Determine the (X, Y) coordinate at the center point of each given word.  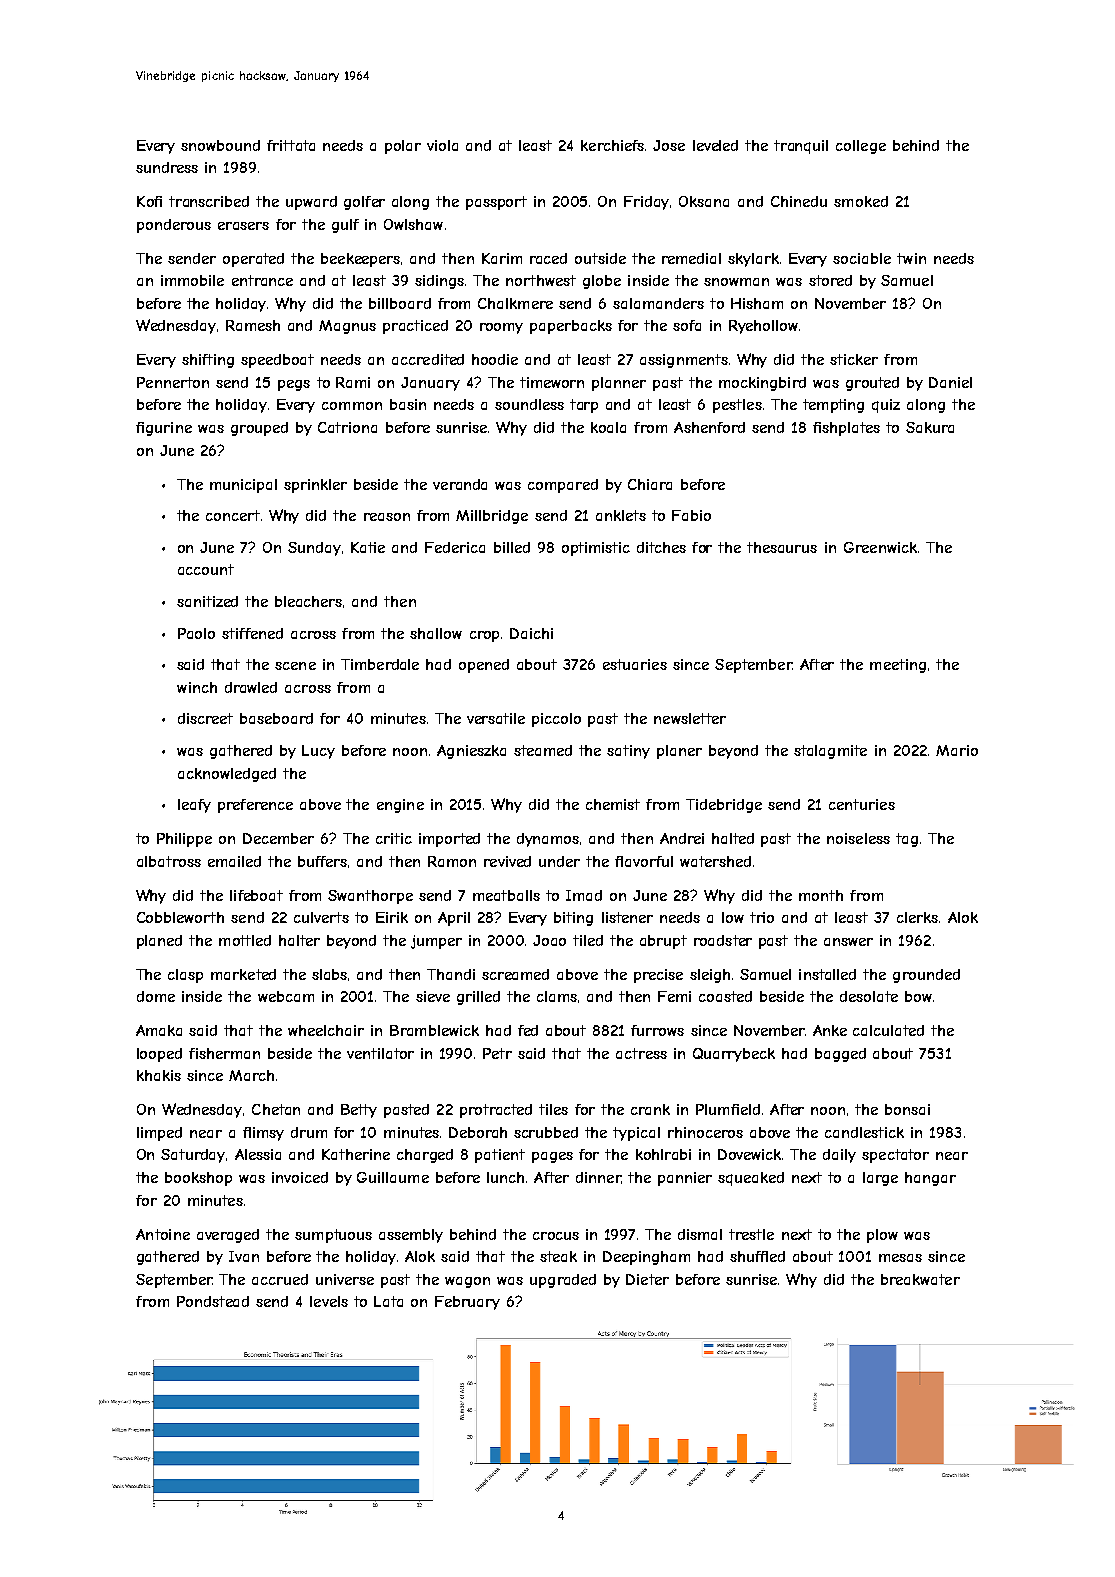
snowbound (220, 145)
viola (442, 145)
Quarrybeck (734, 1055)
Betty (359, 1111)
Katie (368, 547)
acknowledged (227, 775)
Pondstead (213, 1301)
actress (641, 1053)
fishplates (846, 429)
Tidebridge (724, 806)
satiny (628, 752)
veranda (460, 484)
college (861, 147)
